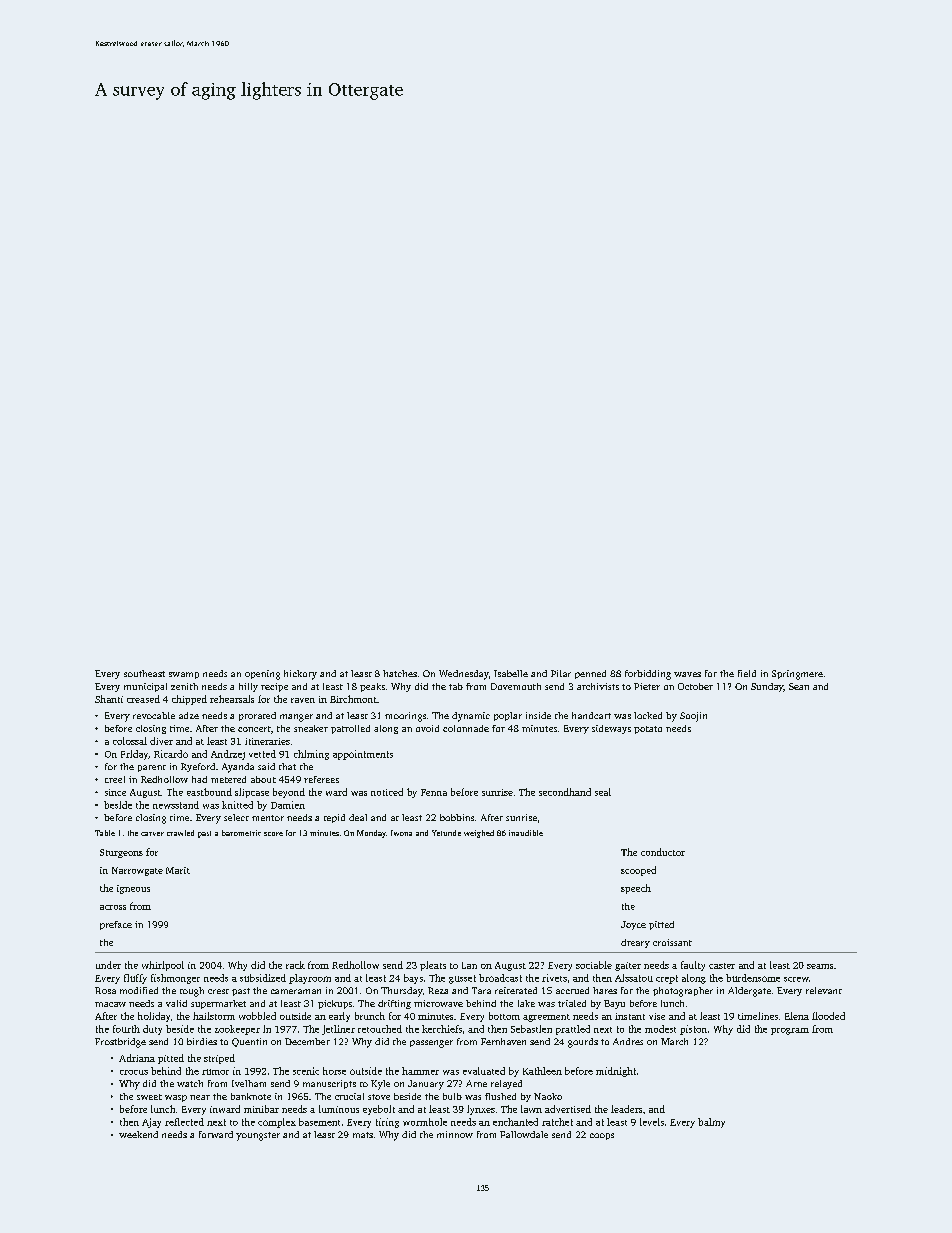 This screenshot has width=952, height=1233. What do you see at coordinates (138, 1134) in the screenshot?
I see `weekend` at bounding box center [138, 1134].
